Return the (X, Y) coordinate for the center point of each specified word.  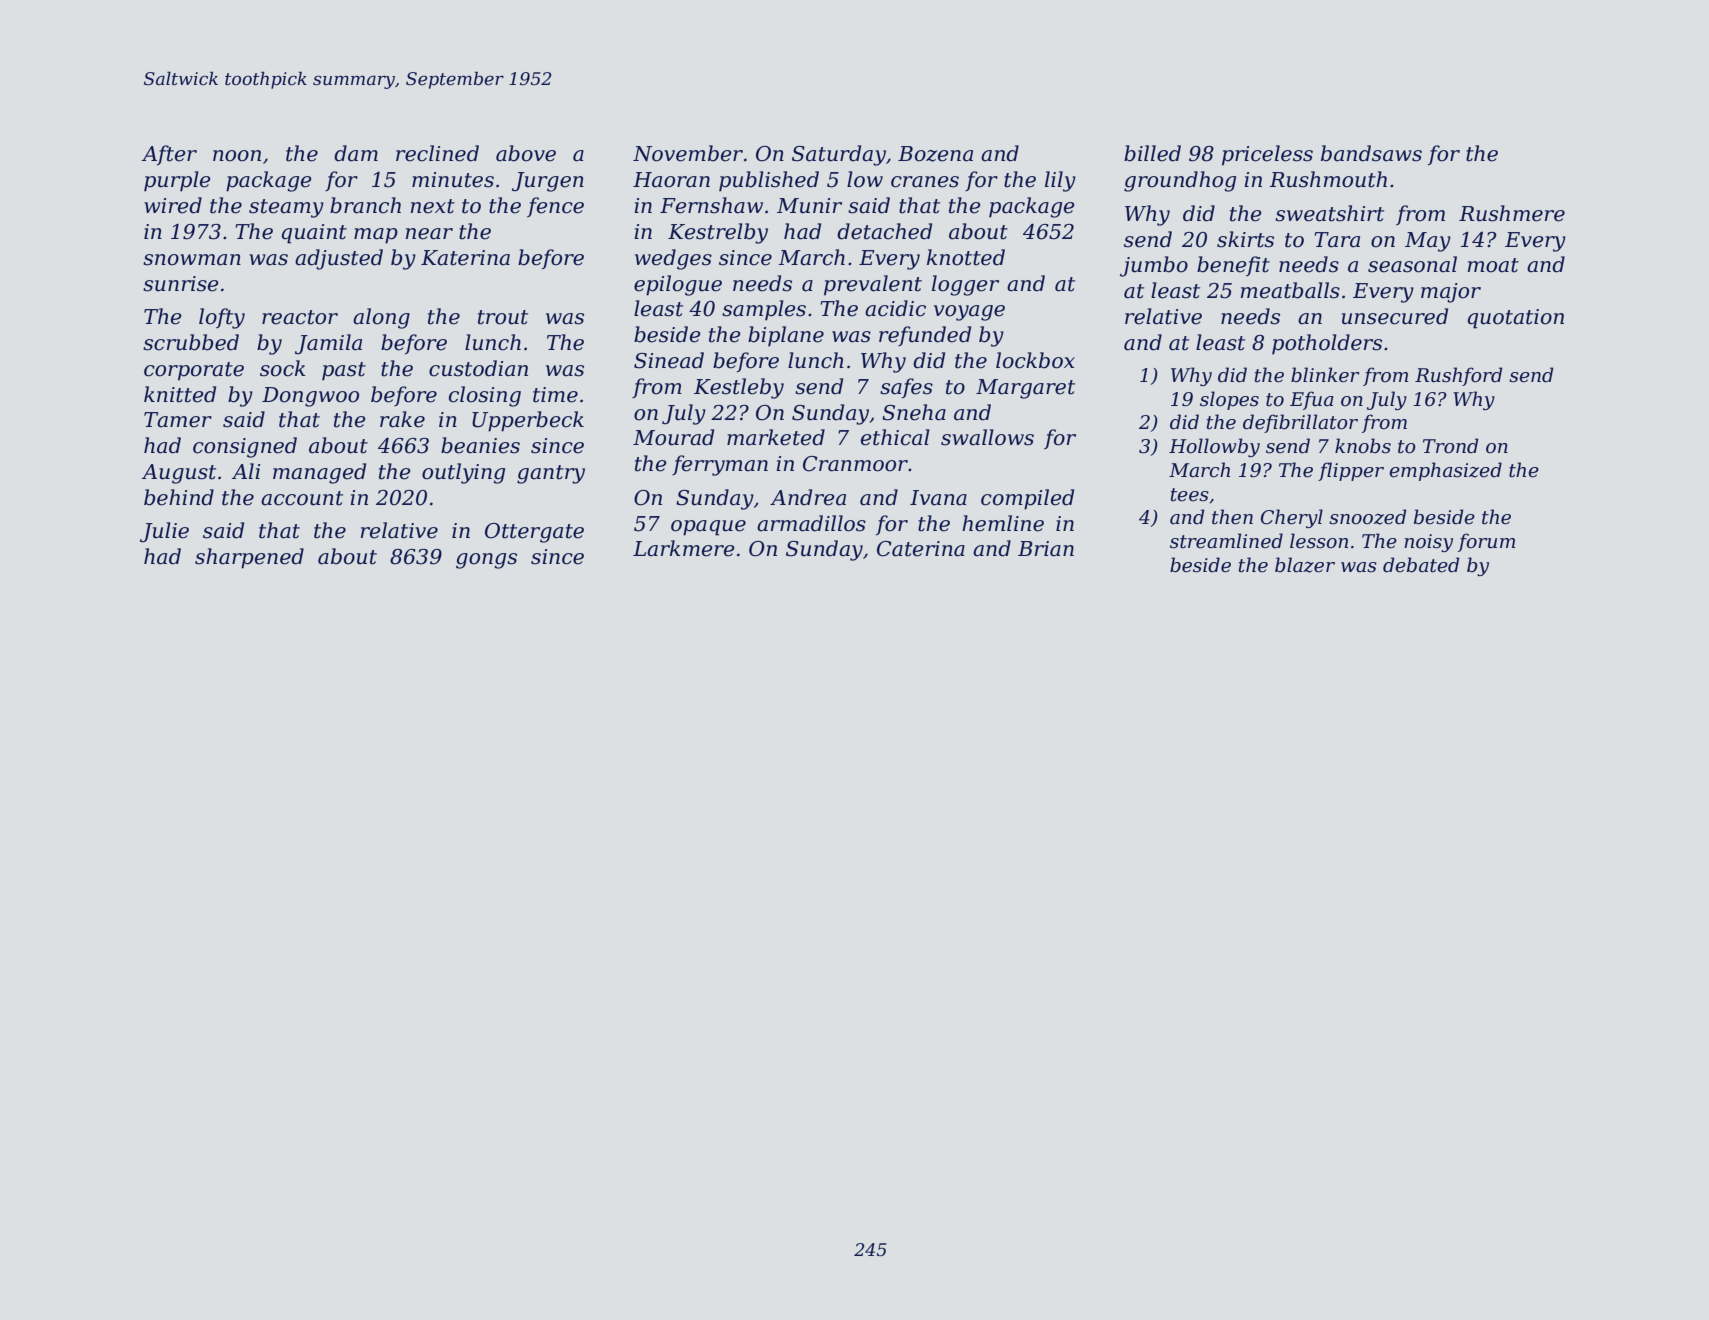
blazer (1305, 565)
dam (356, 153)
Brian (1046, 549)
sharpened (249, 558)
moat (1493, 265)
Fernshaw (711, 205)
